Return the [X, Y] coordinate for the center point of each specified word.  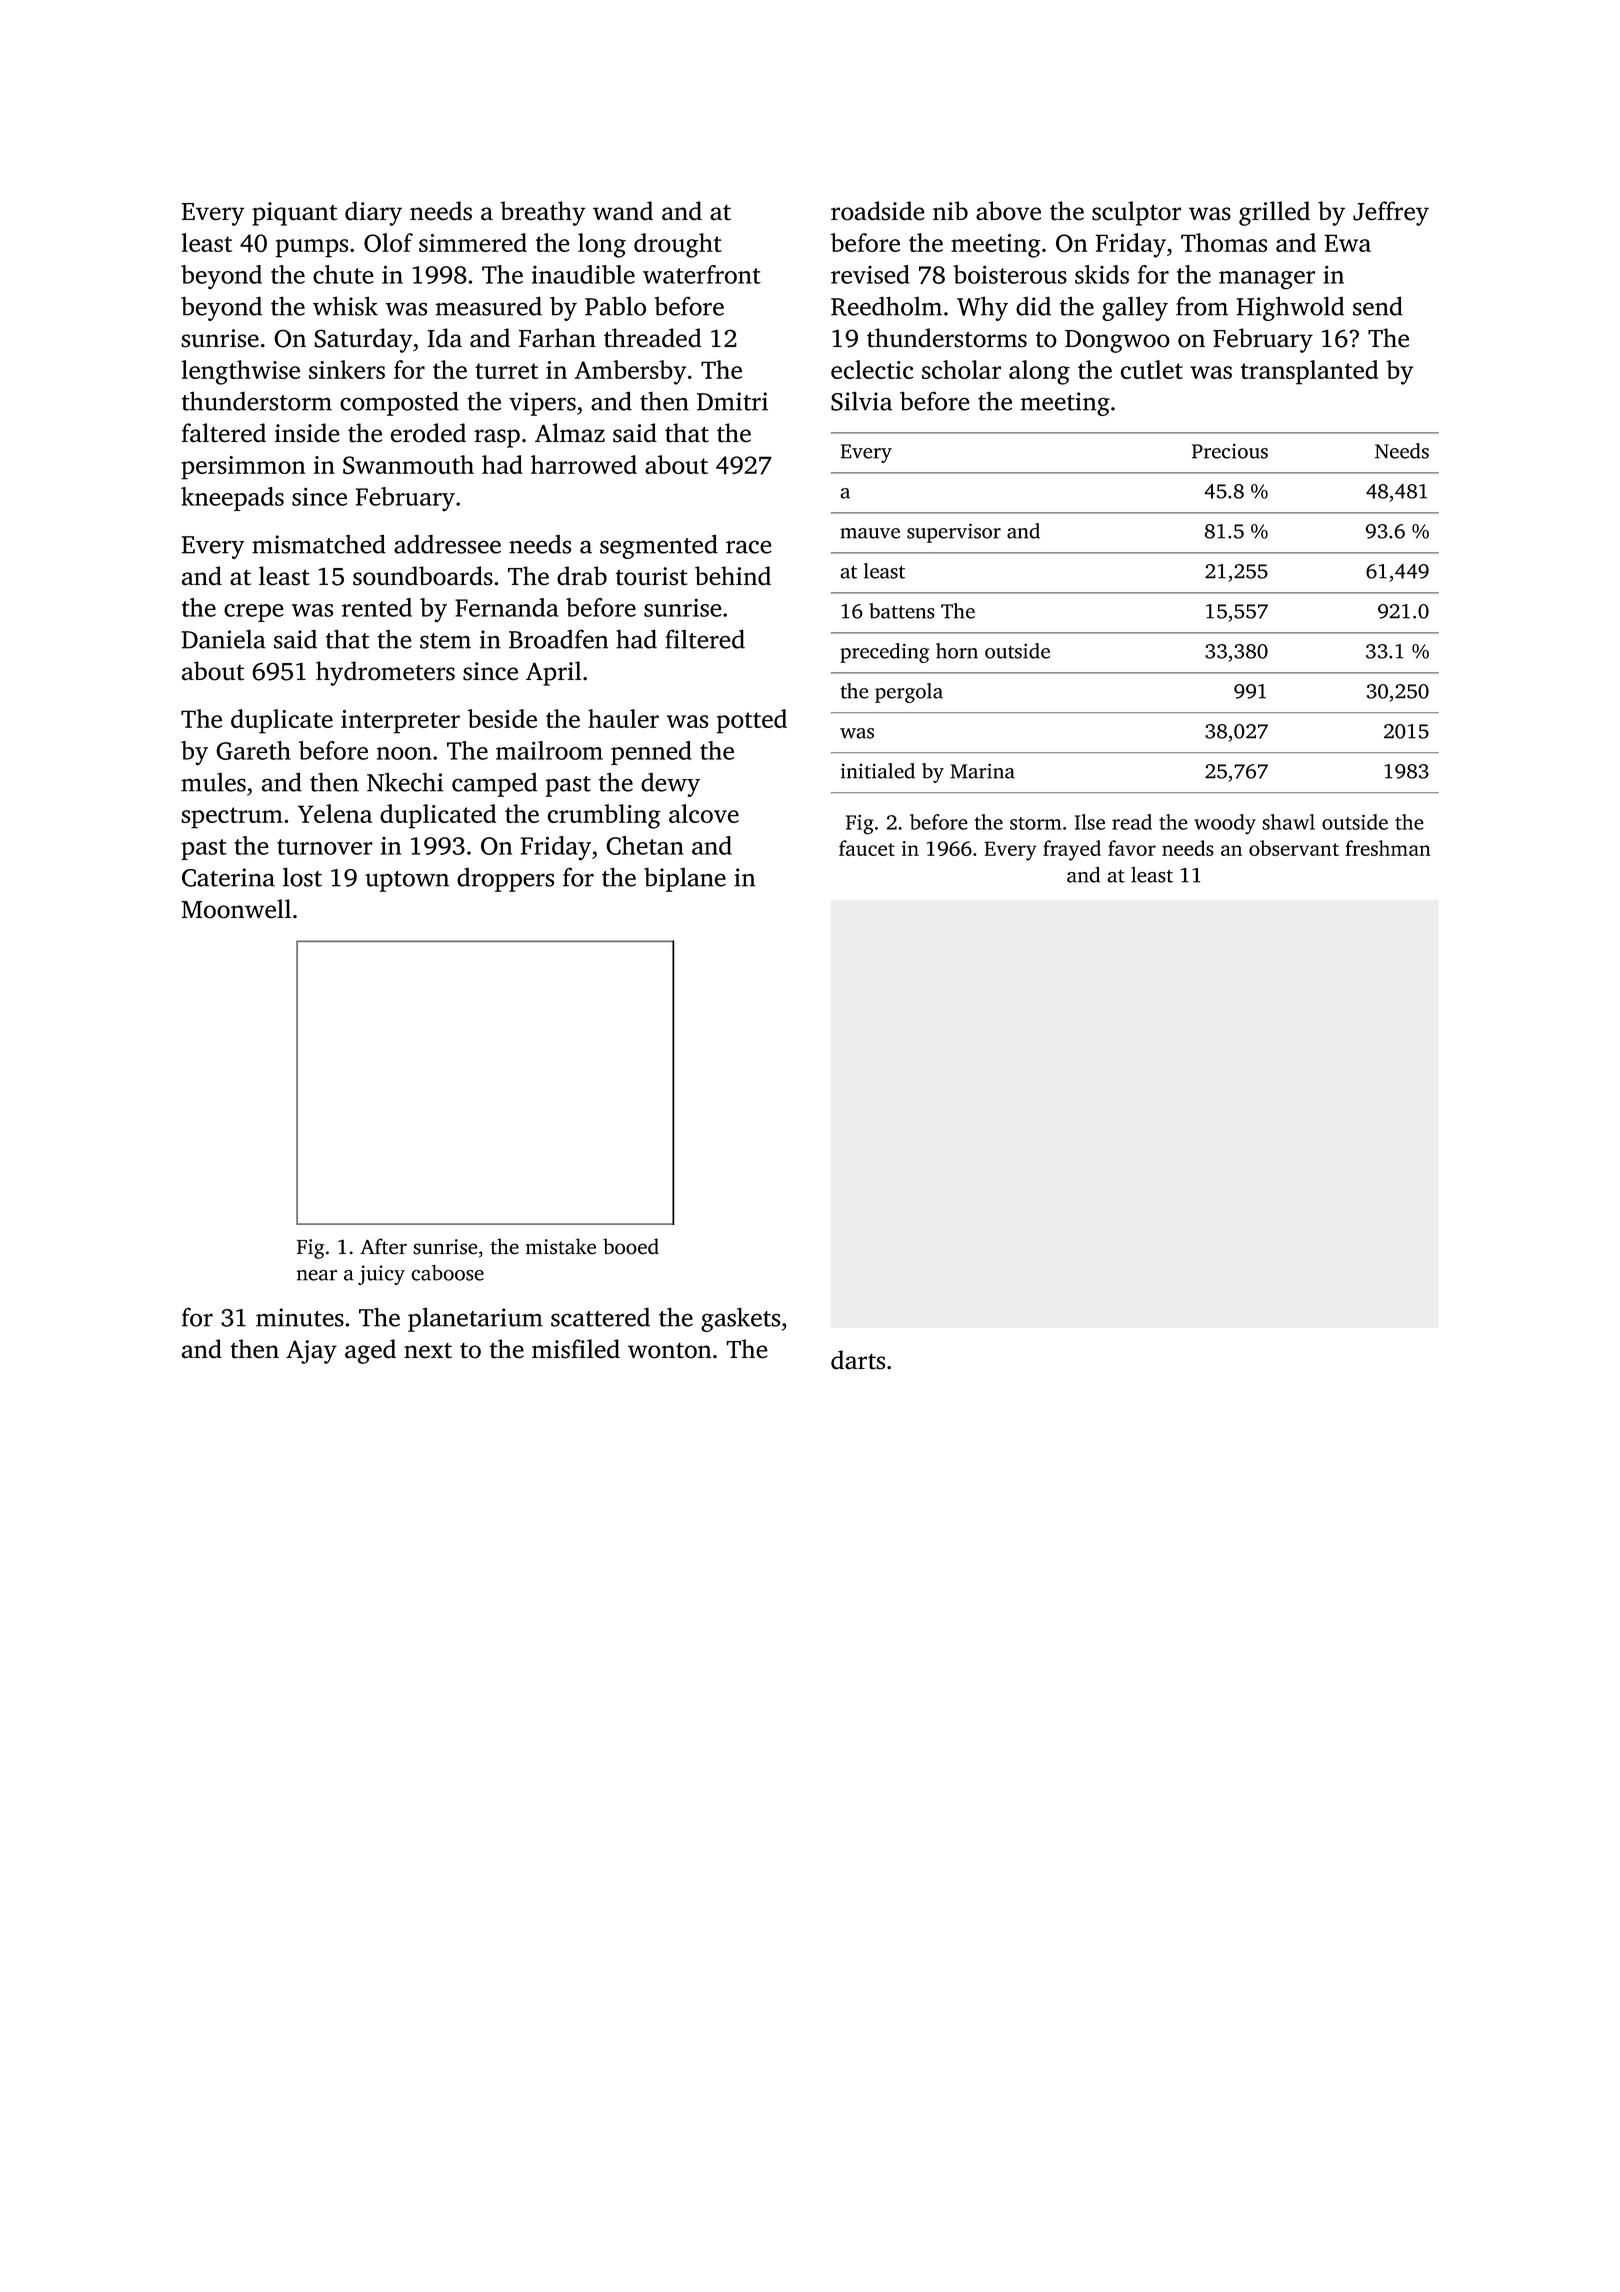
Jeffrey [1391, 213]
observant [1294, 848]
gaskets [740, 1319]
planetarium [475, 1320]
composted [399, 404]
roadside [878, 211]
